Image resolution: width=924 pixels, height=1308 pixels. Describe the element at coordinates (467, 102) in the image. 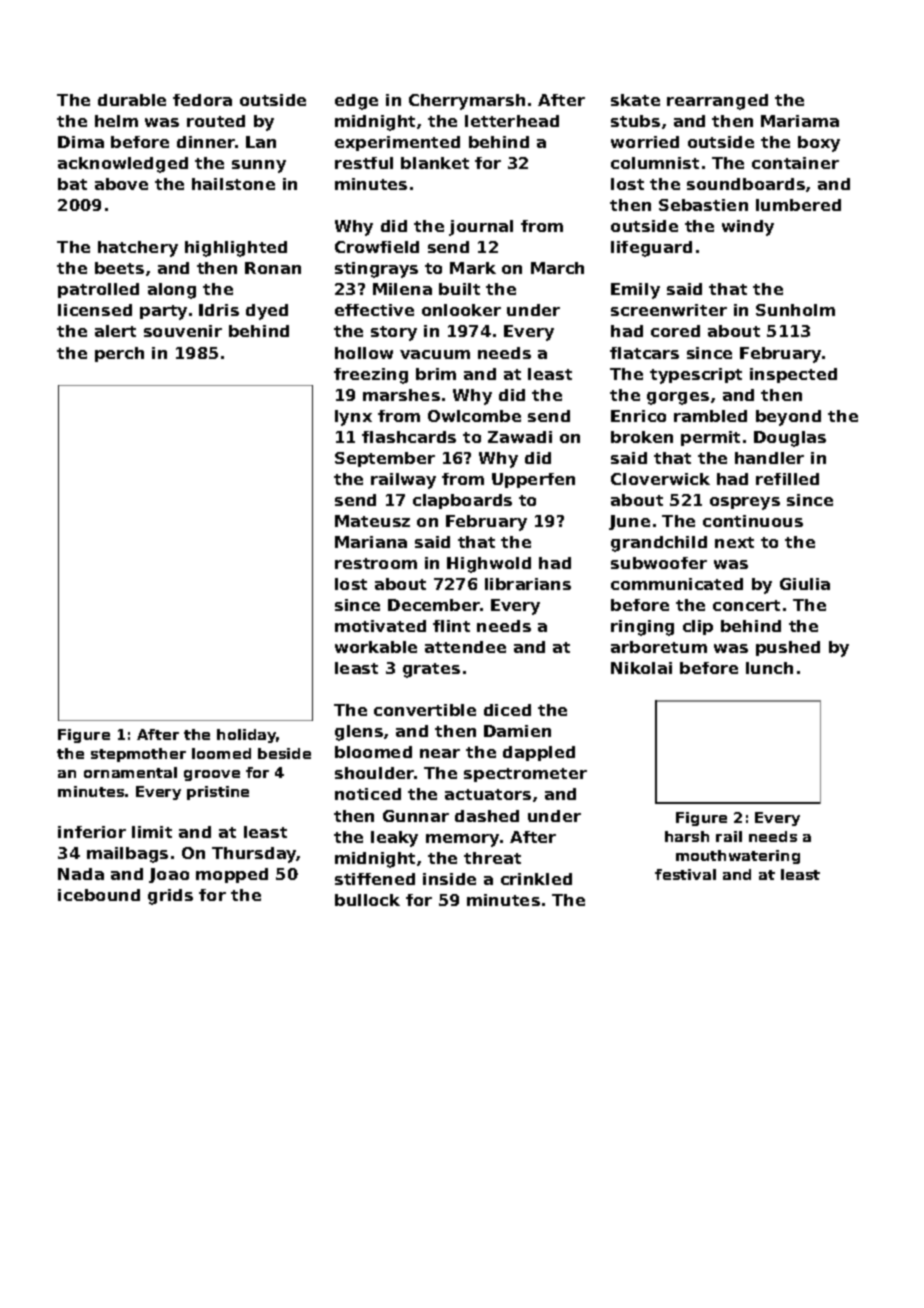

I see `Cherrymarsh` at that location.
